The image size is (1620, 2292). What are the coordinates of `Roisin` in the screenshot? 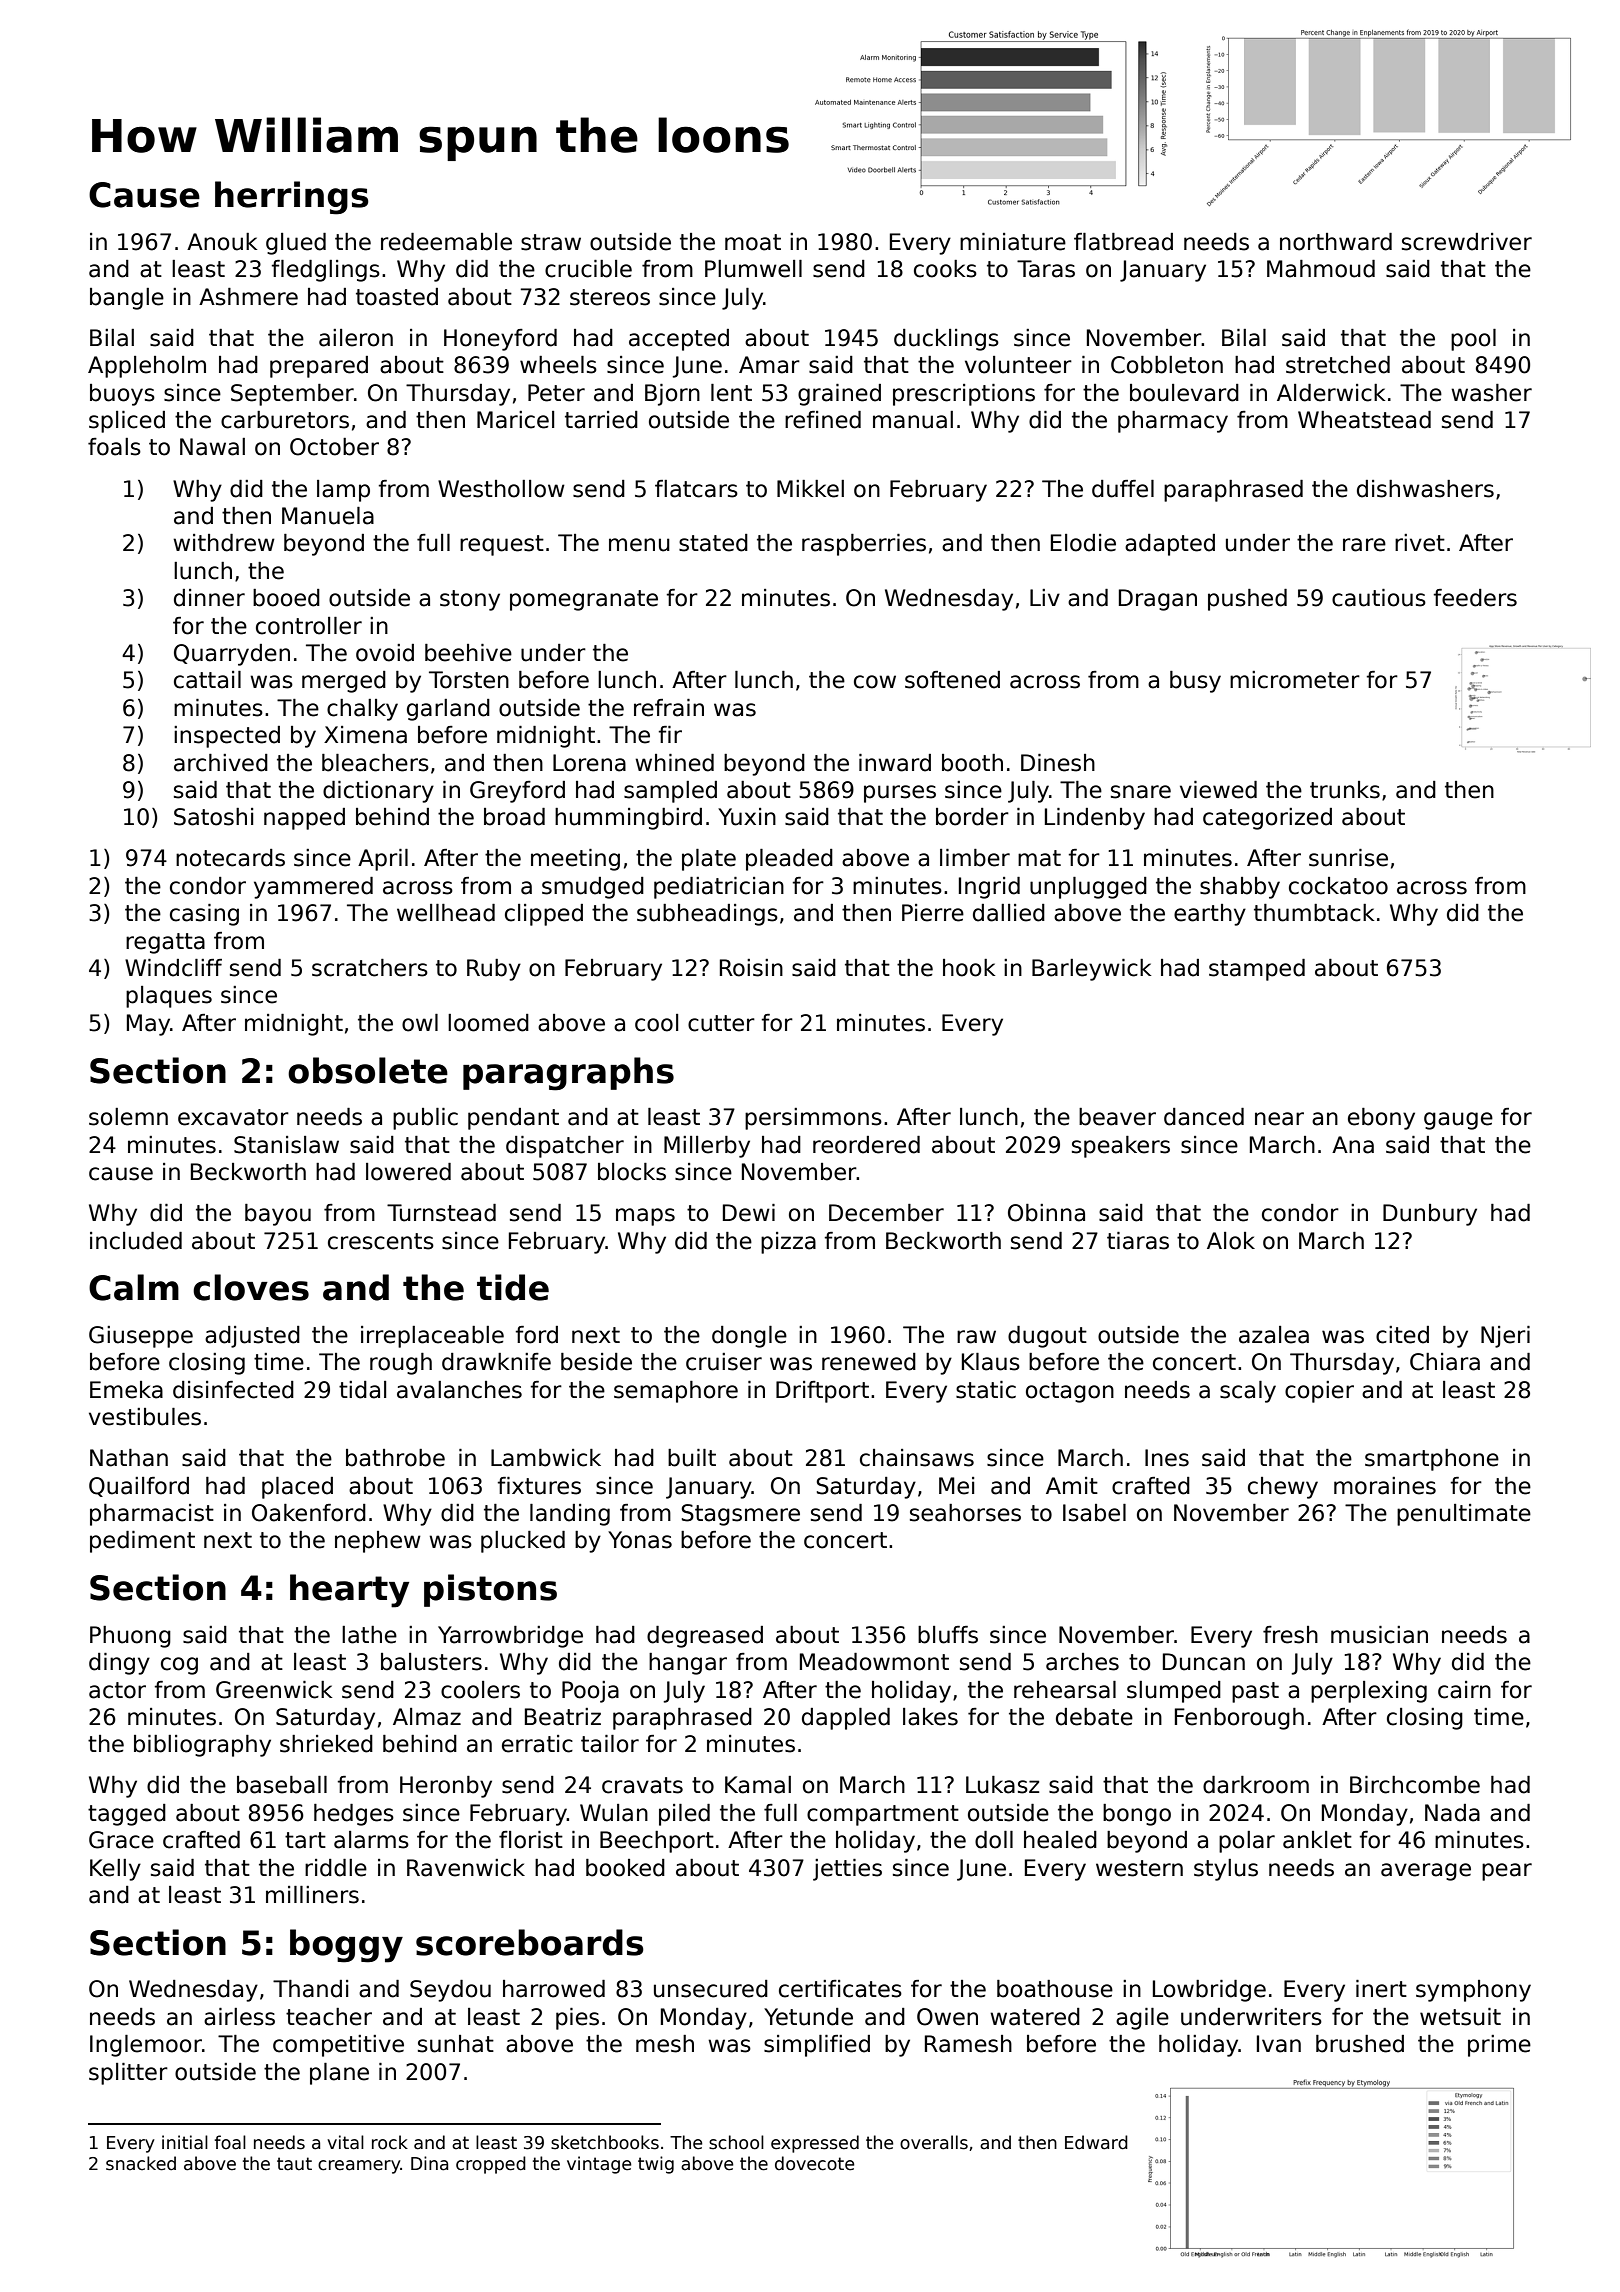 It's located at (751, 968).
